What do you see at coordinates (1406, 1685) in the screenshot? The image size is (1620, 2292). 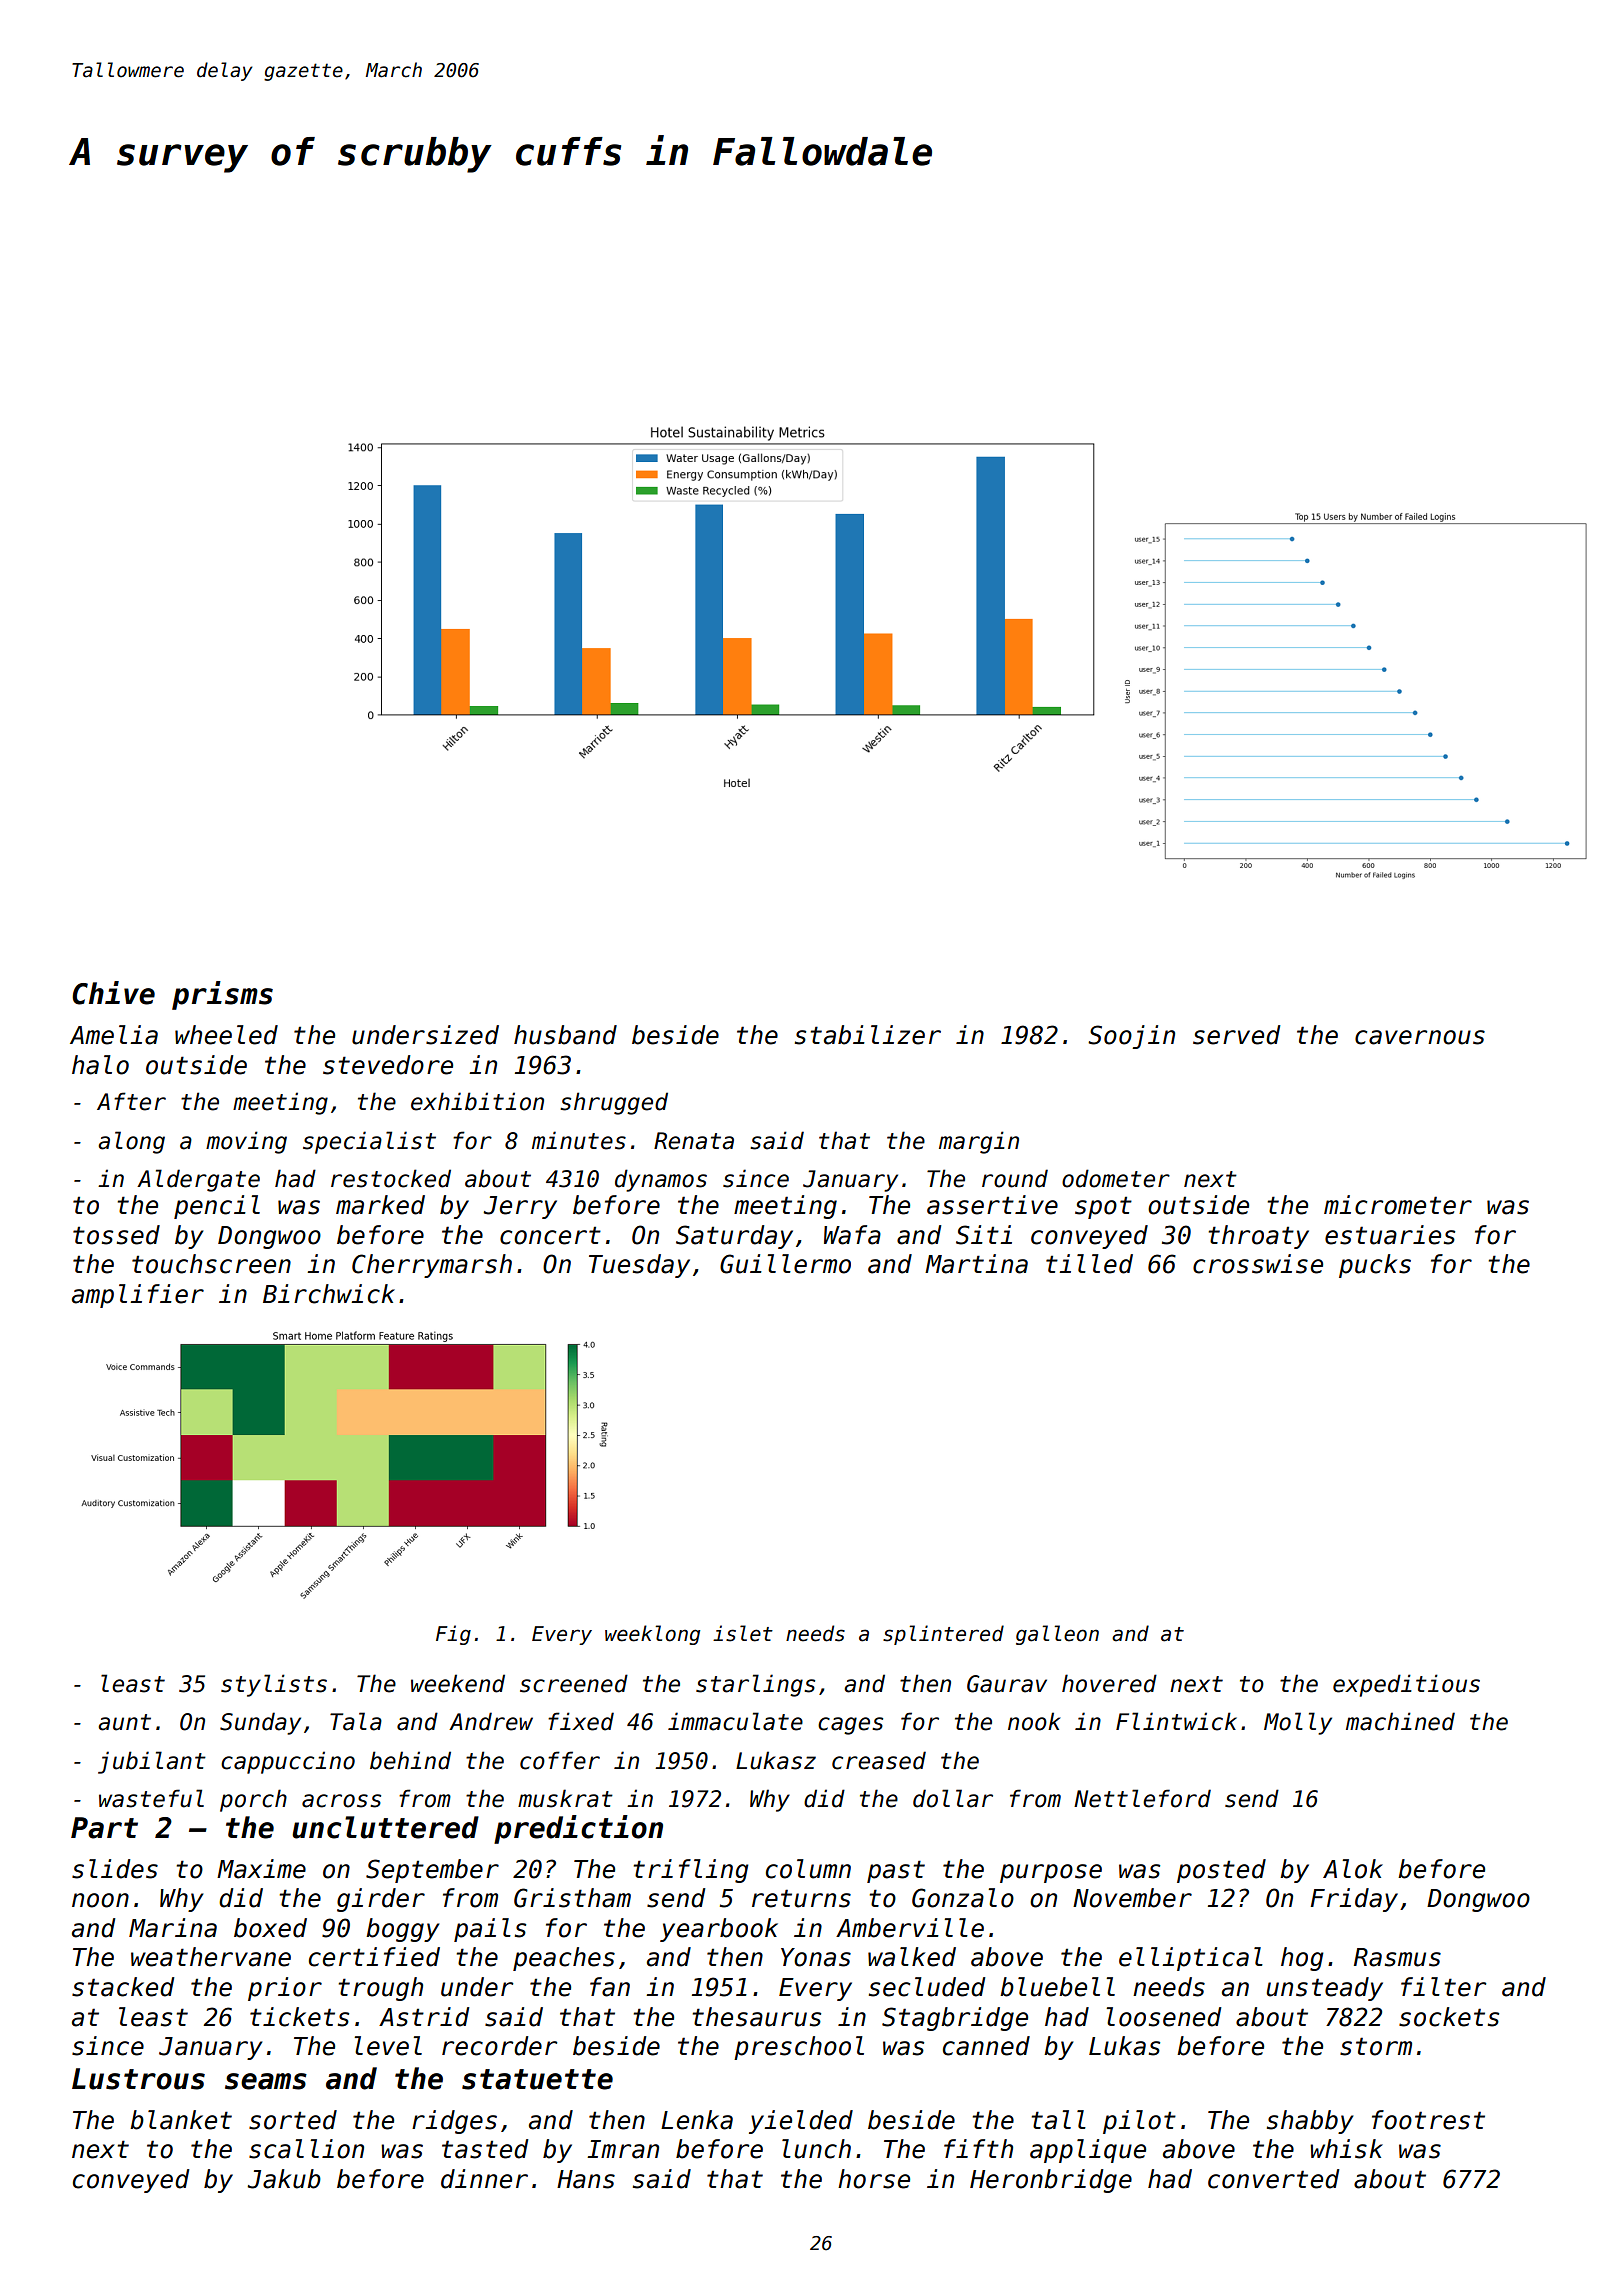 I see `expeditious` at bounding box center [1406, 1685].
